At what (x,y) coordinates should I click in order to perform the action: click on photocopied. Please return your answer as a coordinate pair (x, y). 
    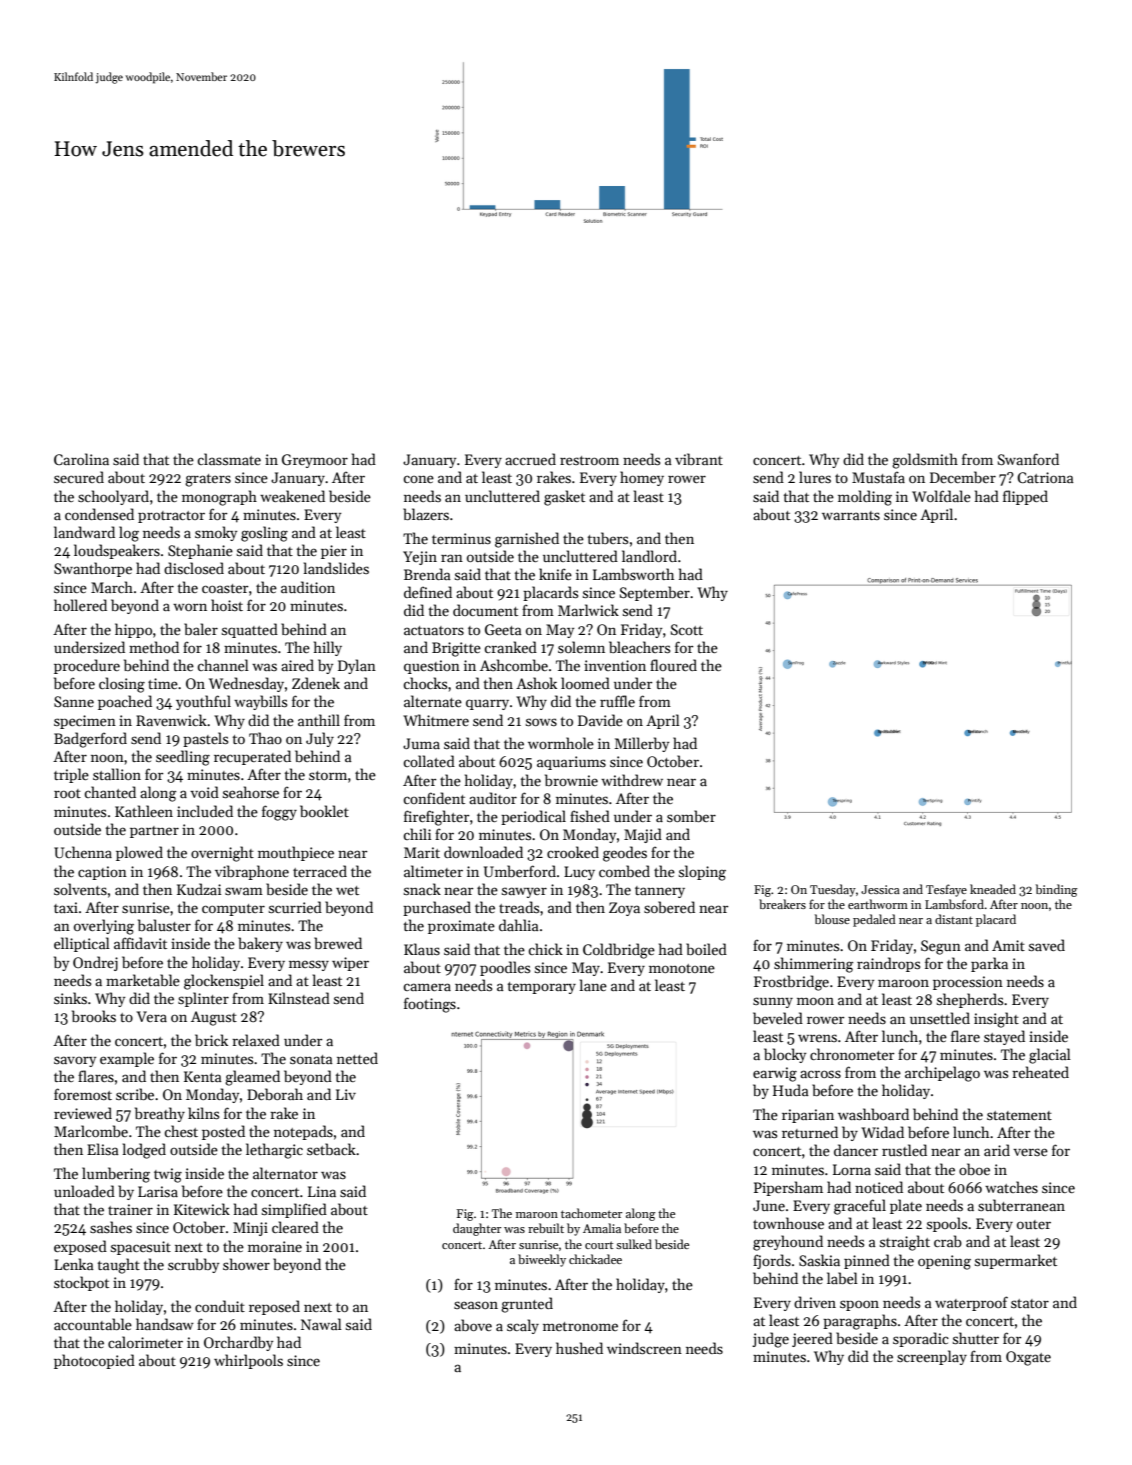
    Looking at the image, I should click on (94, 1361).
